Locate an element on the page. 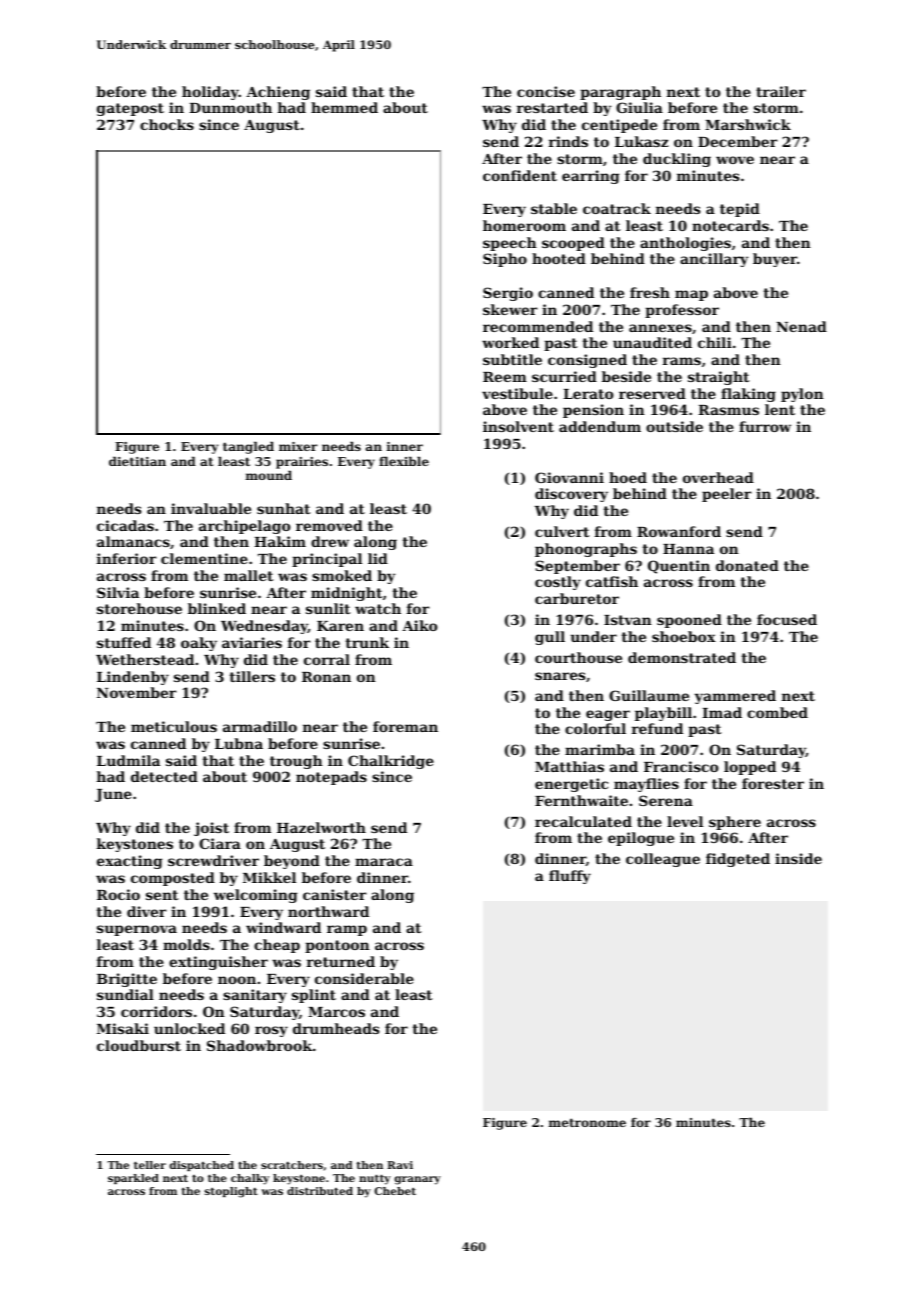 Image resolution: width=924 pixels, height=1308 pixels. stoplight is located at coordinates (231, 1192).
